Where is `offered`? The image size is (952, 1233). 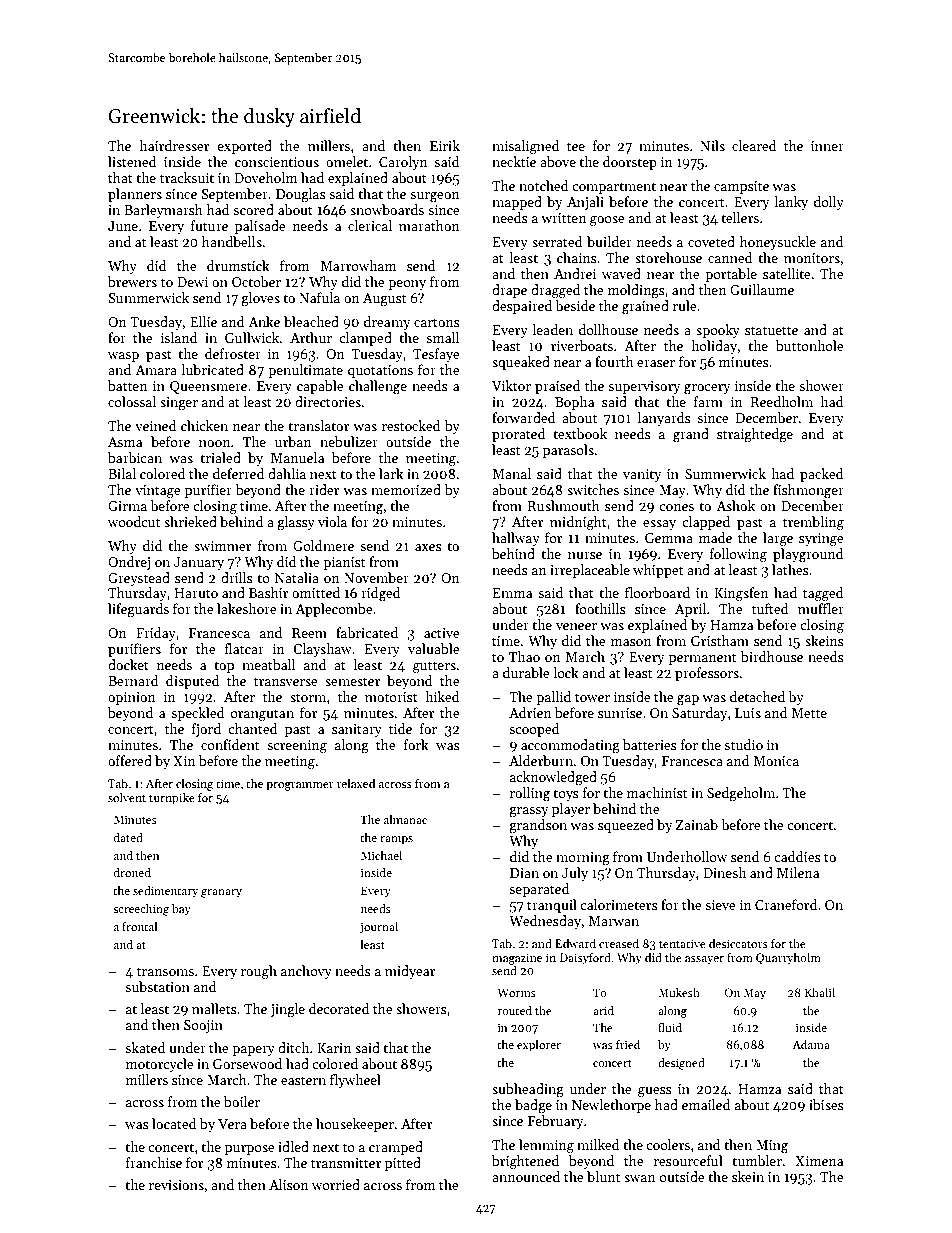 offered is located at coordinates (130, 760).
